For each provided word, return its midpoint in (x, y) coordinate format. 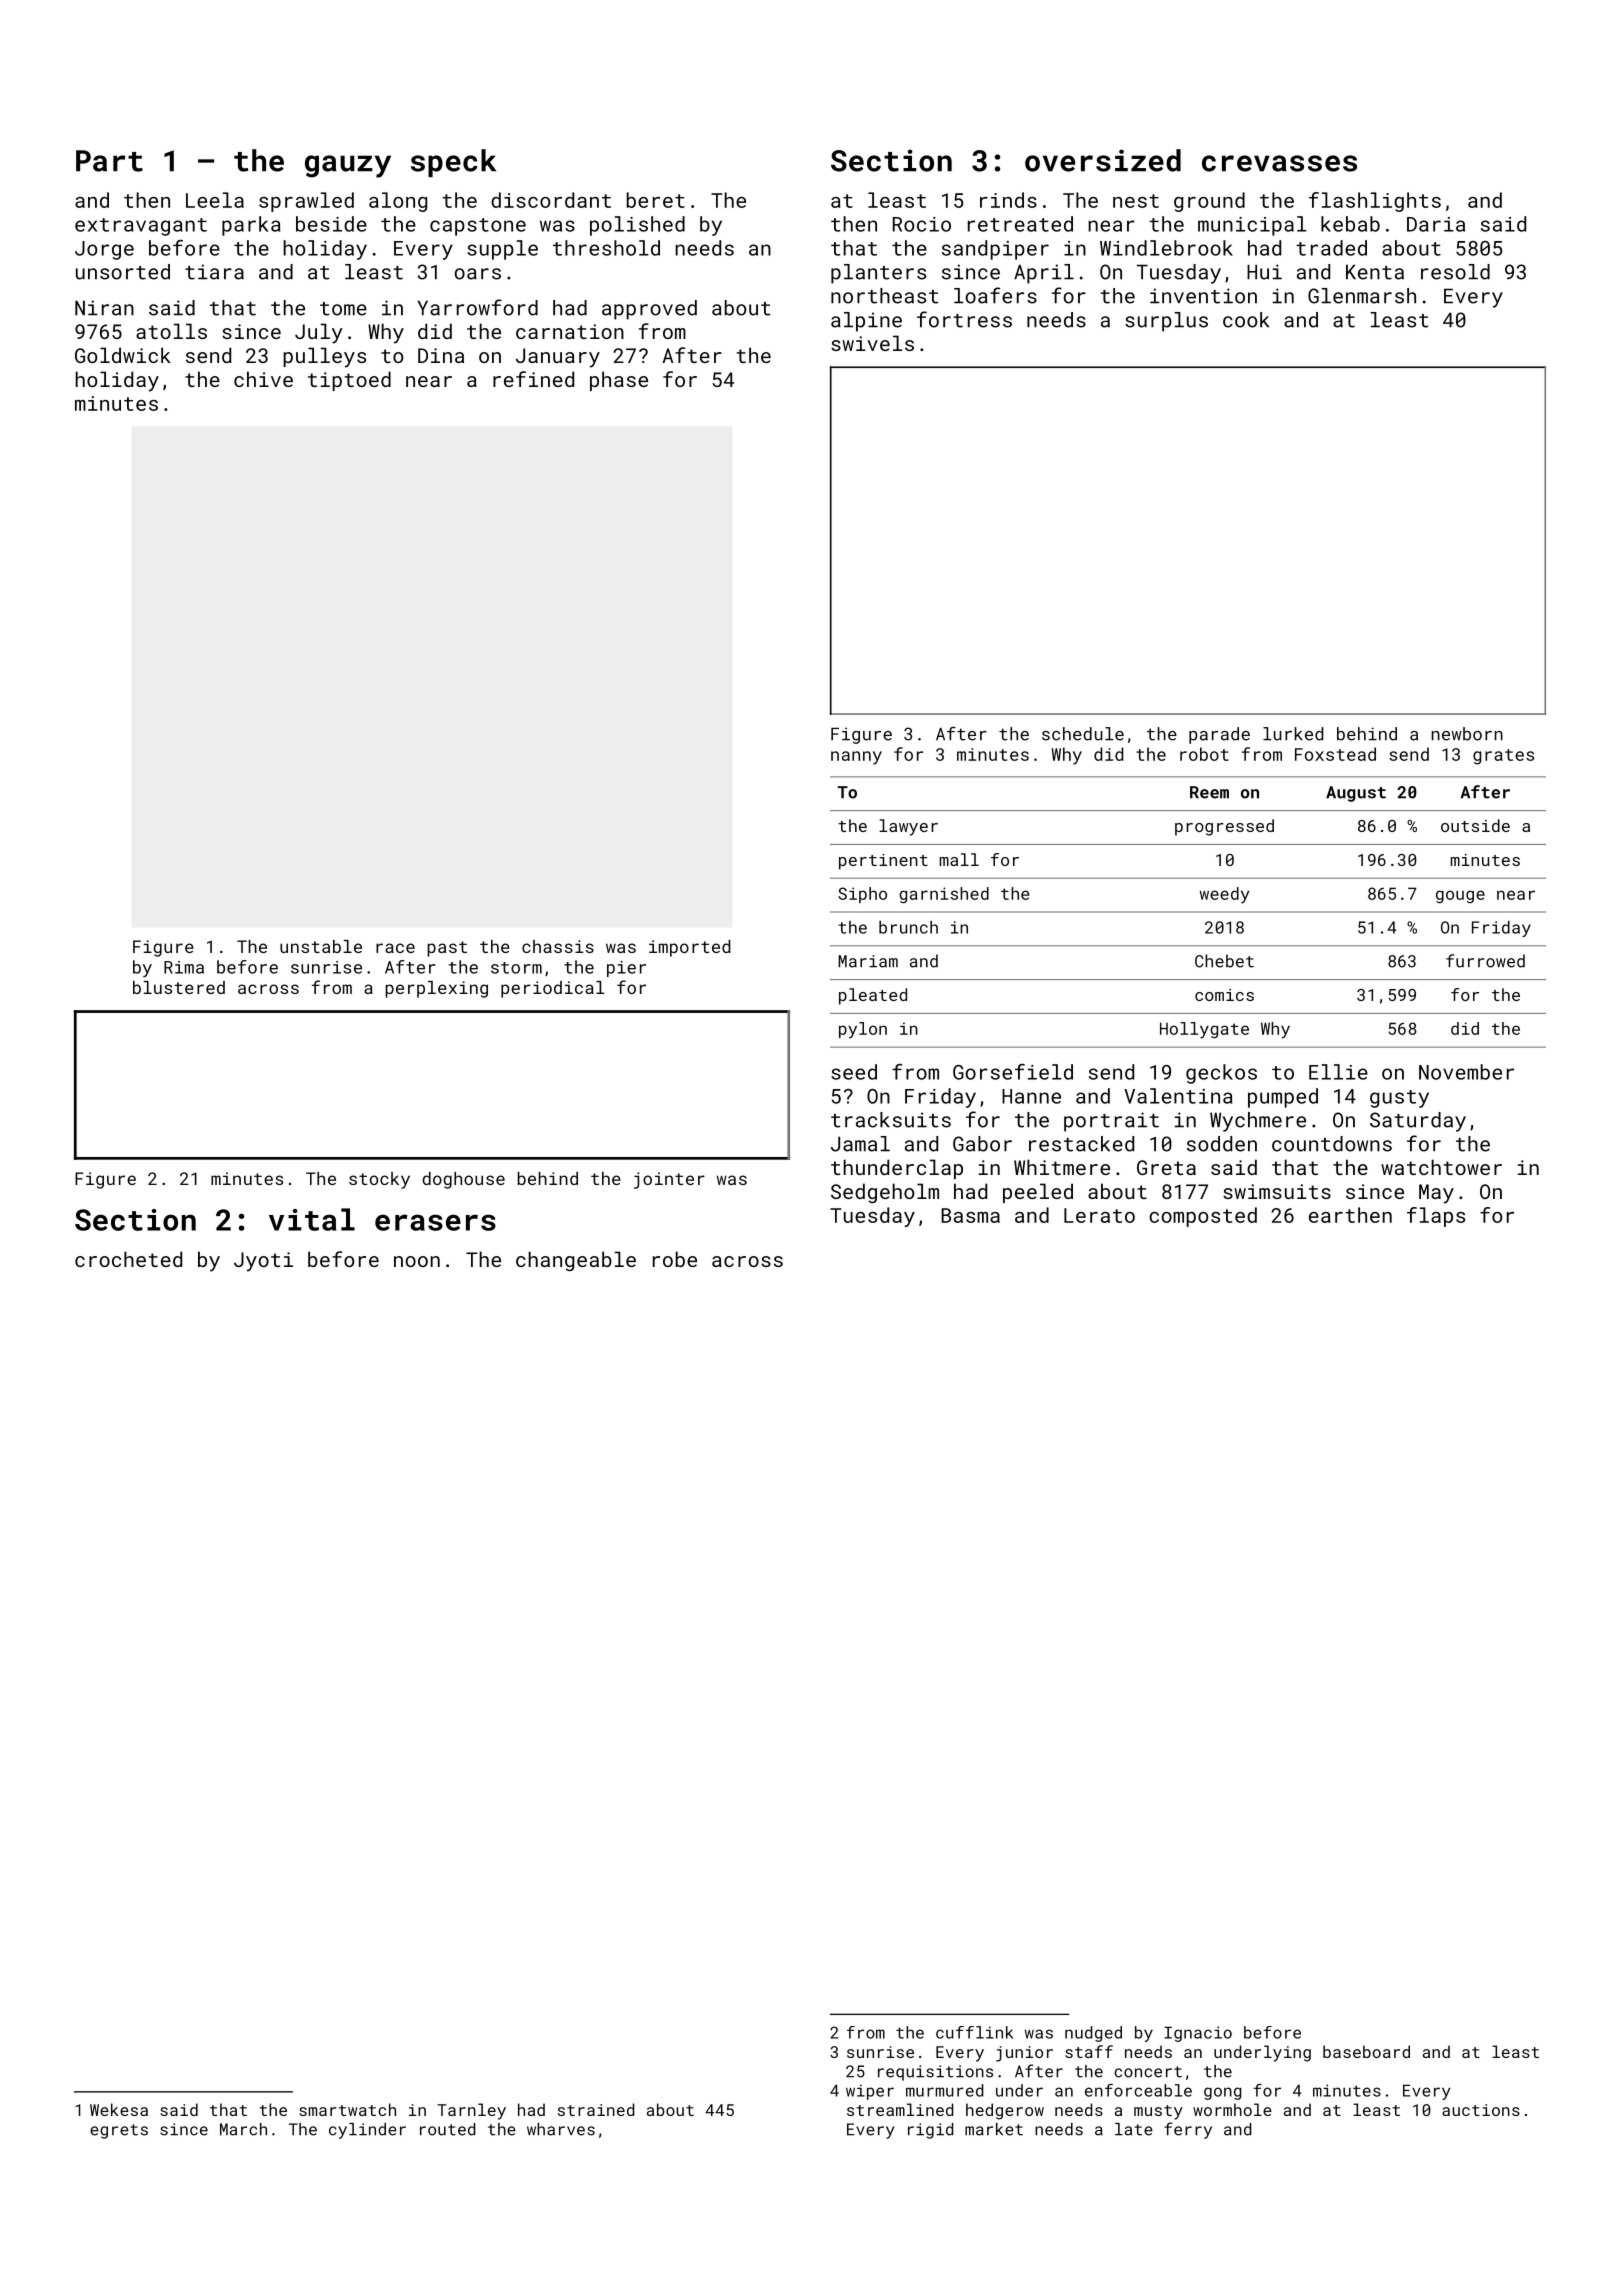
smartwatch (347, 2109)
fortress (964, 319)
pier (626, 969)
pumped (1283, 1098)
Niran (104, 308)
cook (1246, 320)
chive (263, 379)
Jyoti (263, 1262)
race (395, 948)
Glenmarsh (1362, 296)
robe (675, 1259)
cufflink (974, 2032)
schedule (1083, 734)
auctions (1481, 2110)
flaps (1436, 1217)
